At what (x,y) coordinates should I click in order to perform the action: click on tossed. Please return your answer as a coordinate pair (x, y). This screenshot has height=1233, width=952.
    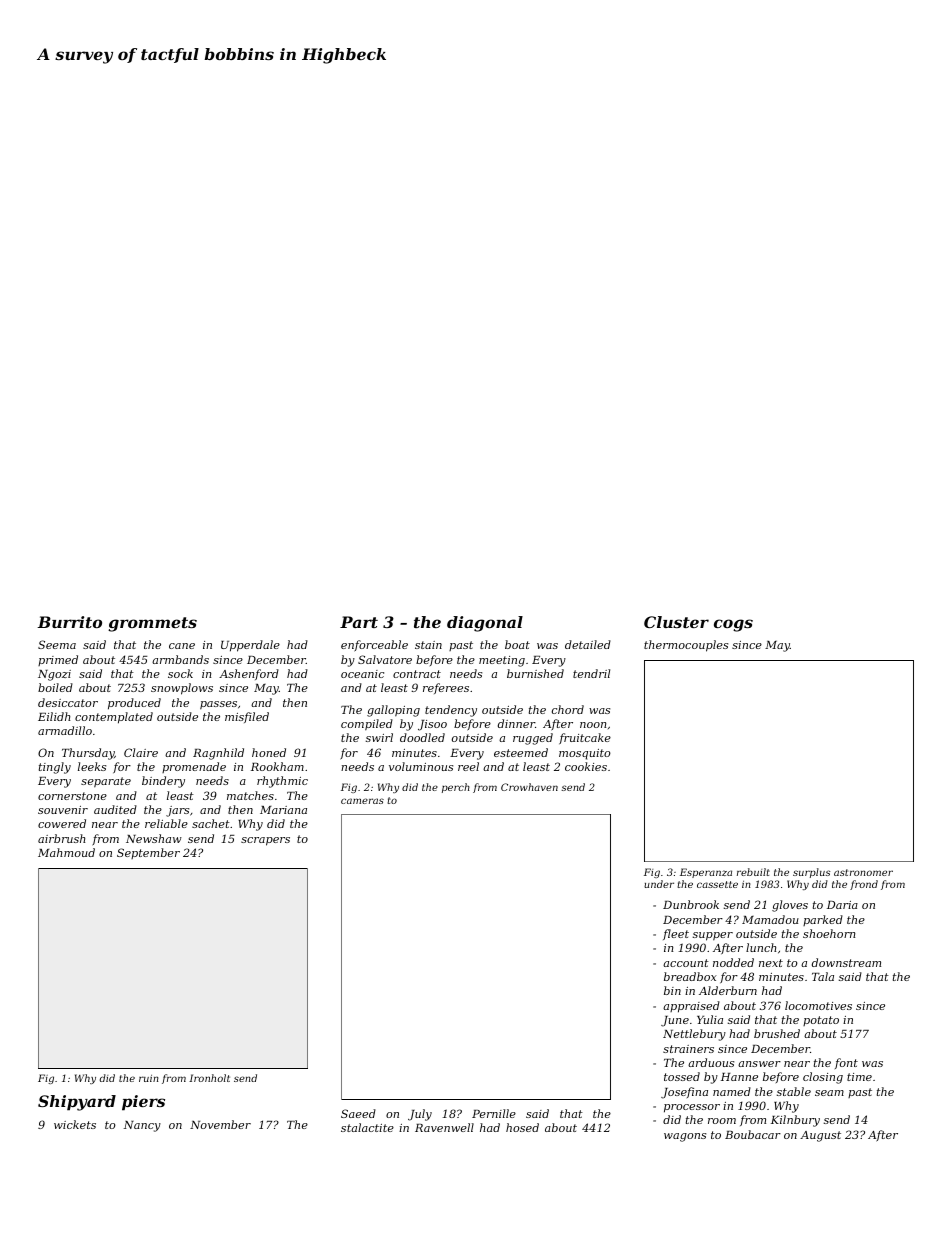
    Looking at the image, I should click on (682, 1076).
